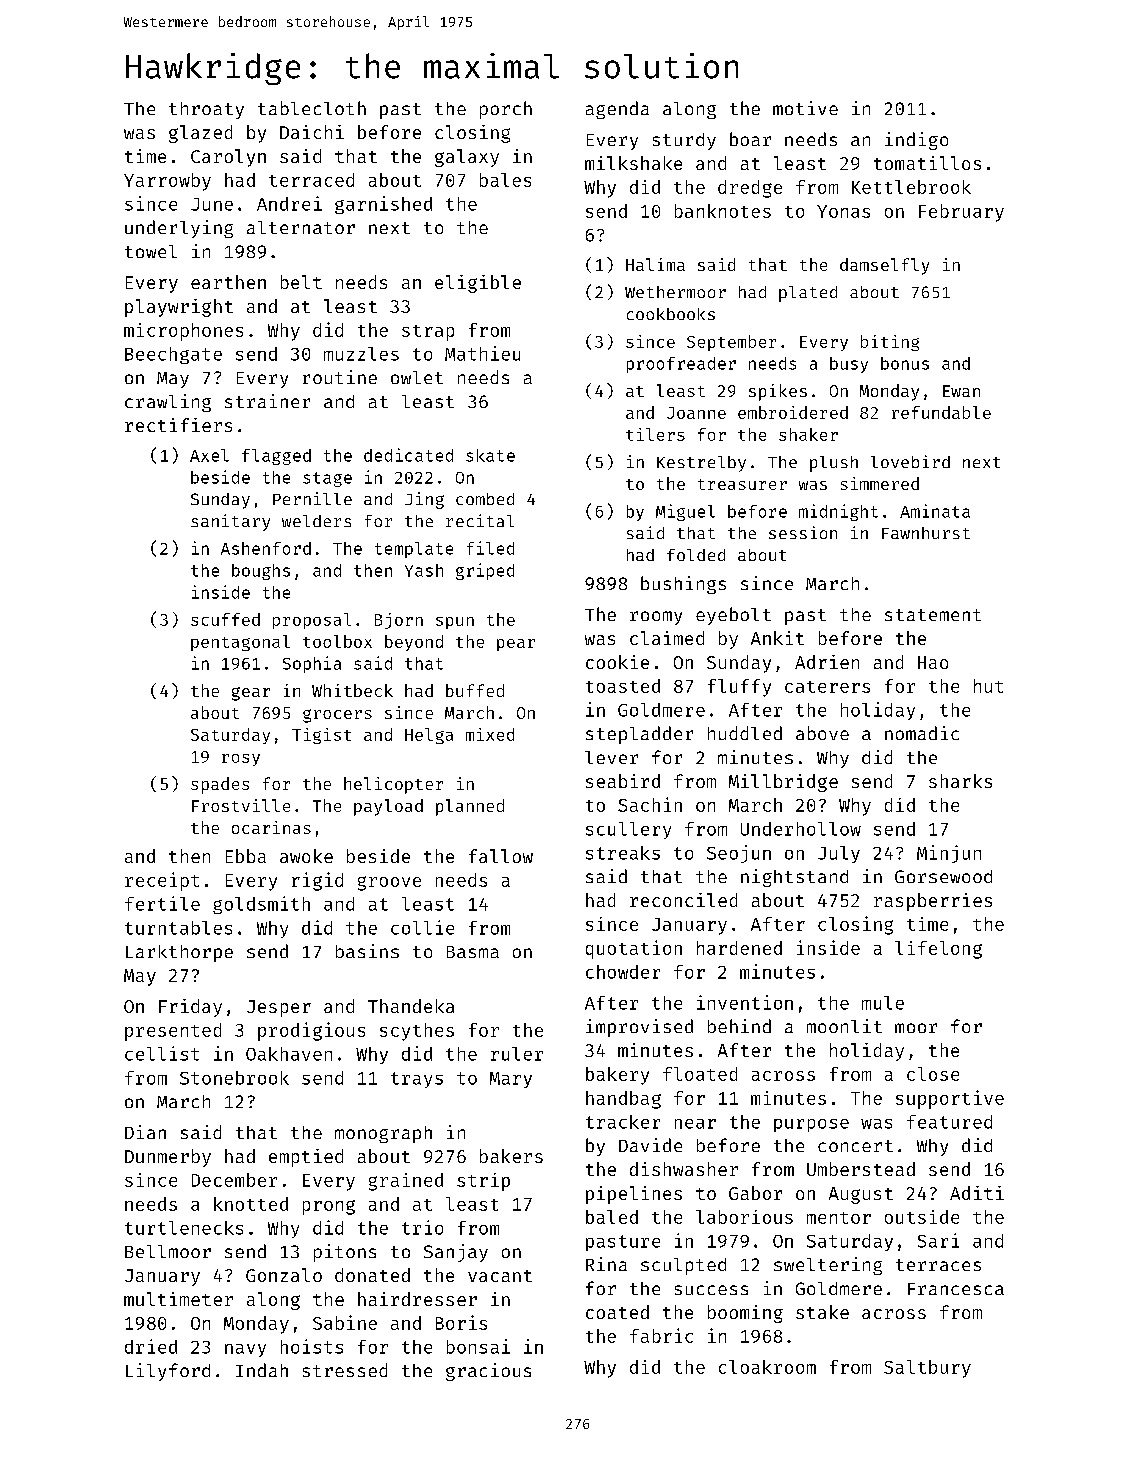 This document has width=1130, height=1462. Describe the element at coordinates (167, 182) in the document. I see `Yarrowby` at that location.
